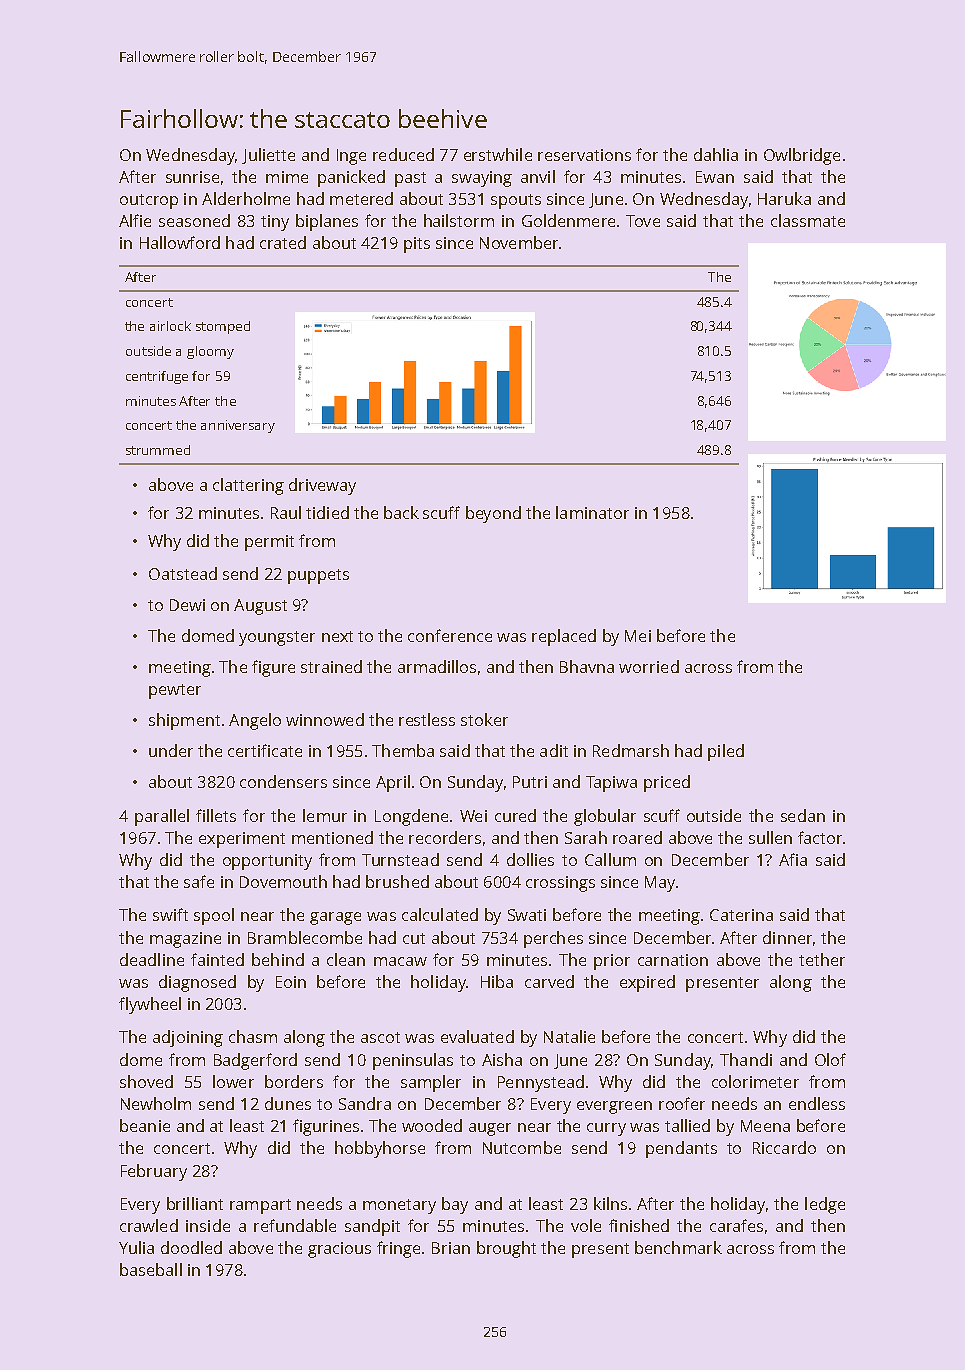 The width and height of the screenshot is (965, 1370). I want to click on Dewi, so click(187, 605).
